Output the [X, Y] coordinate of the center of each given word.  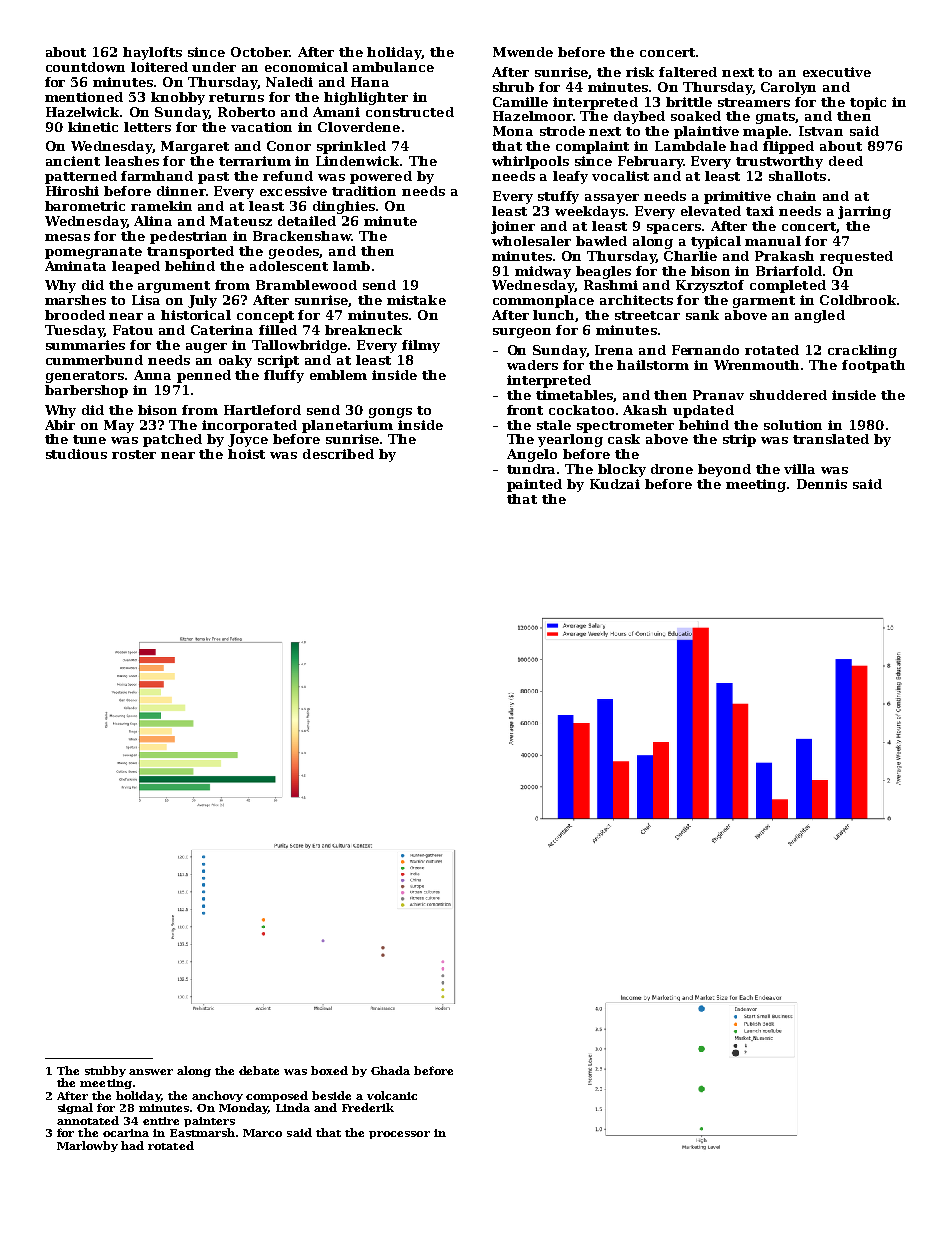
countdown [85, 67]
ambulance [393, 67]
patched [172, 440]
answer [151, 1072]
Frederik [368, 1107]
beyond [724, 470]
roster [134, 454]
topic [868, 103]
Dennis [822, 484]
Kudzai [615, 484]
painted [534, 485]
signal [75, 1108]
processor [399, 1135]
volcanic [392, 1095]
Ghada [390, 1070]
